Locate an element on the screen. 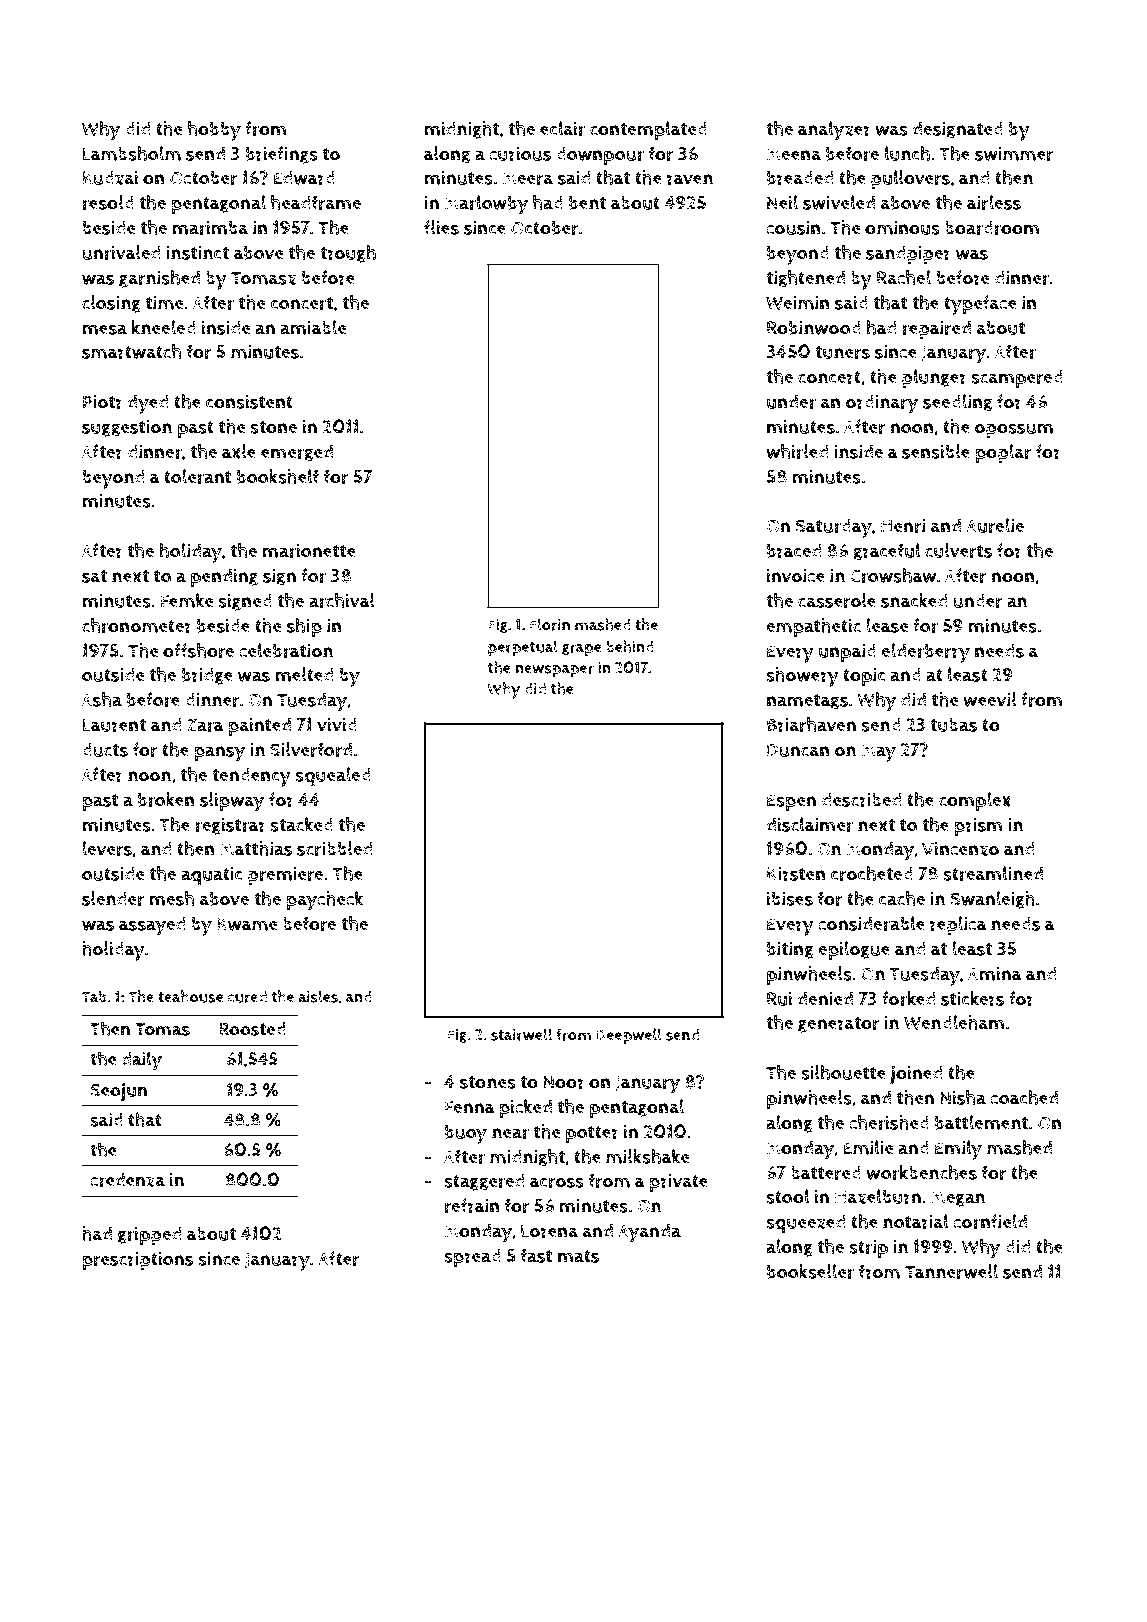  Henri is located at coordinates (903, 526).
